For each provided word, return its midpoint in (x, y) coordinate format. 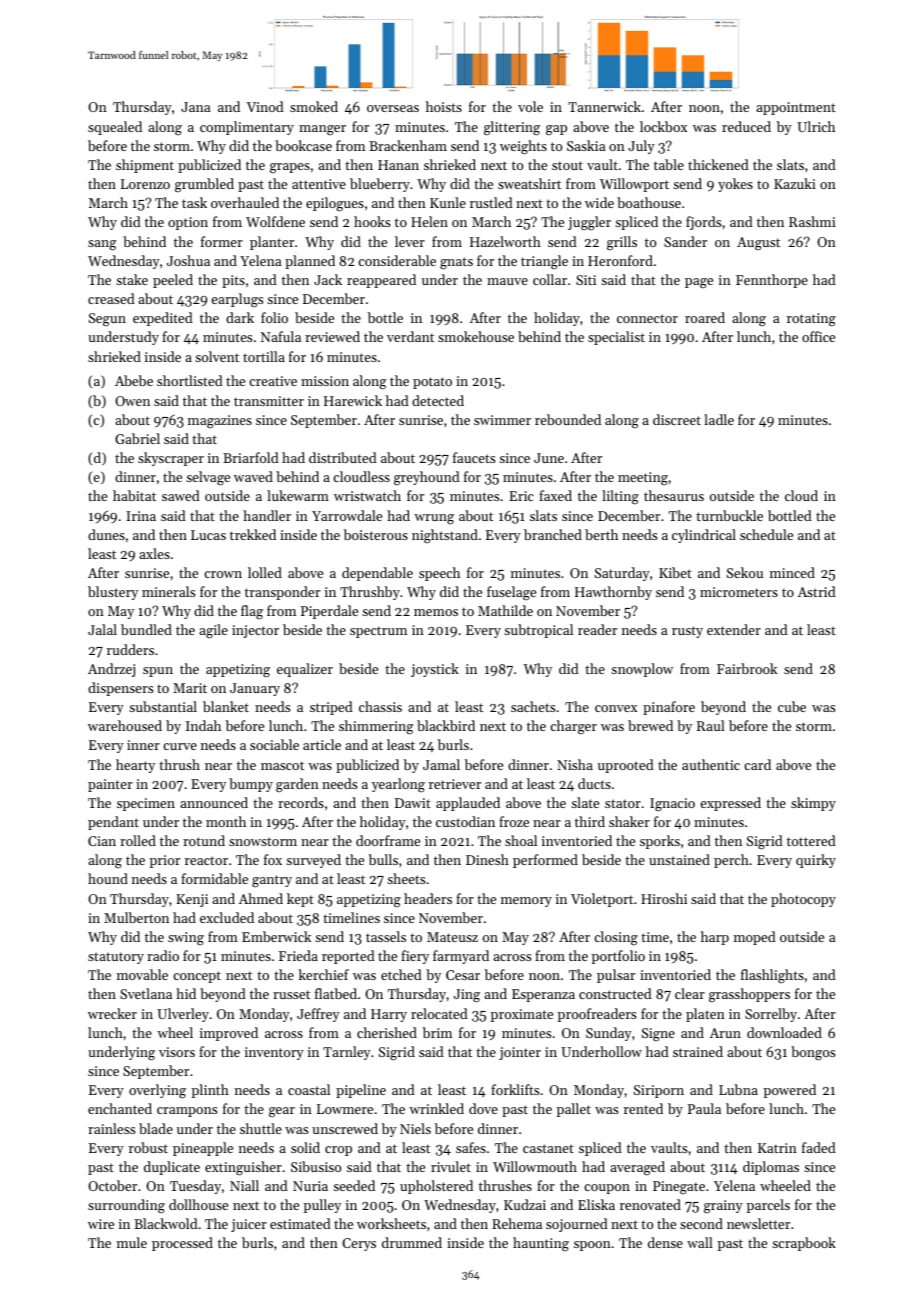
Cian (102, 841)
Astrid (817, 591)
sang (102, 245)
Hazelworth (505, 241)
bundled (146, 629)
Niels (415, 1128)
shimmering (376, 727)
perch (731, 861)
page (699, 283)
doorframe (388, 840)
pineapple (203, 1149)
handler (267, 515)
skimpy (813, 804)
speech (439, 574)
